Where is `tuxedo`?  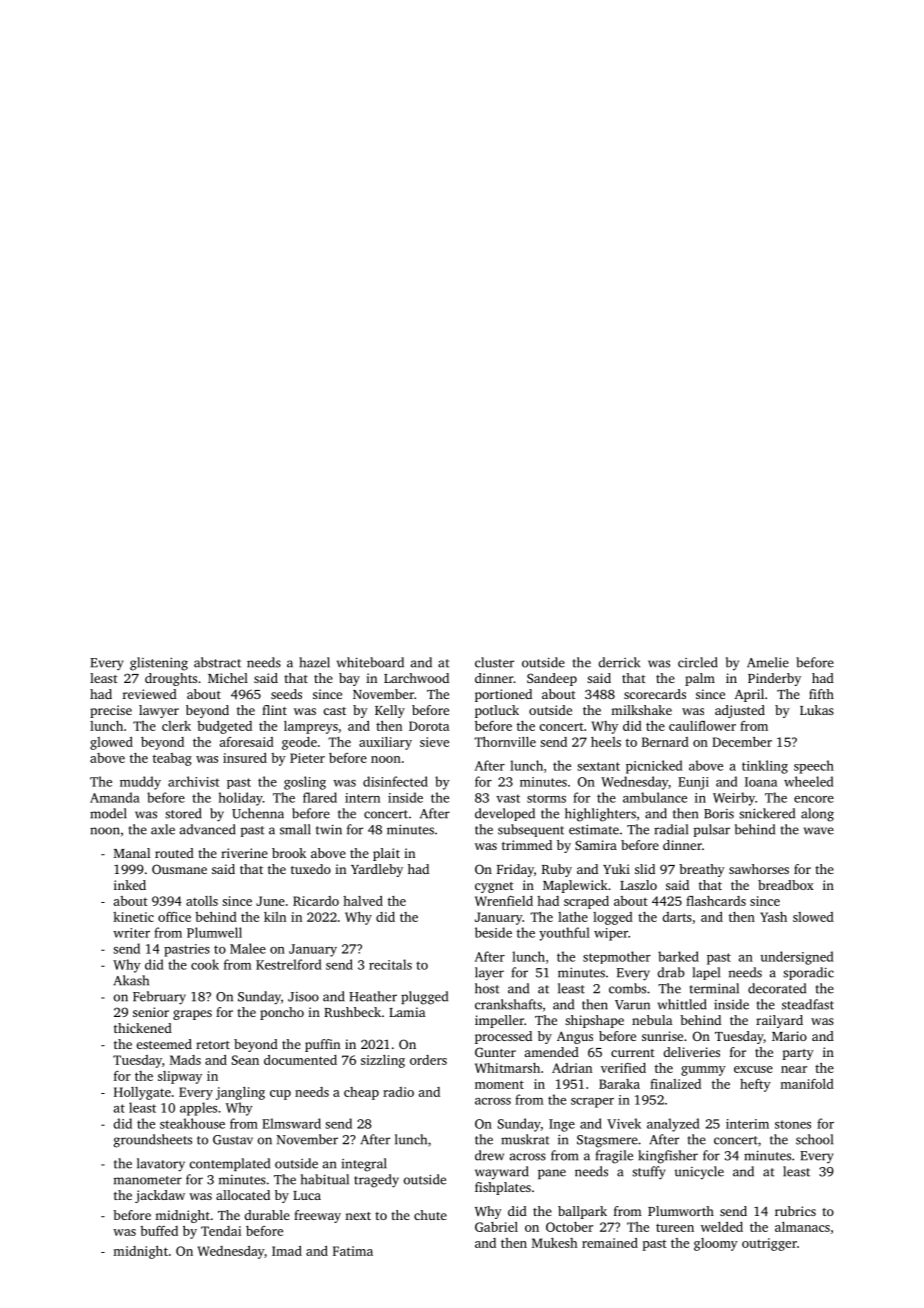
tuxedo is located at coordinates (311, 869).
